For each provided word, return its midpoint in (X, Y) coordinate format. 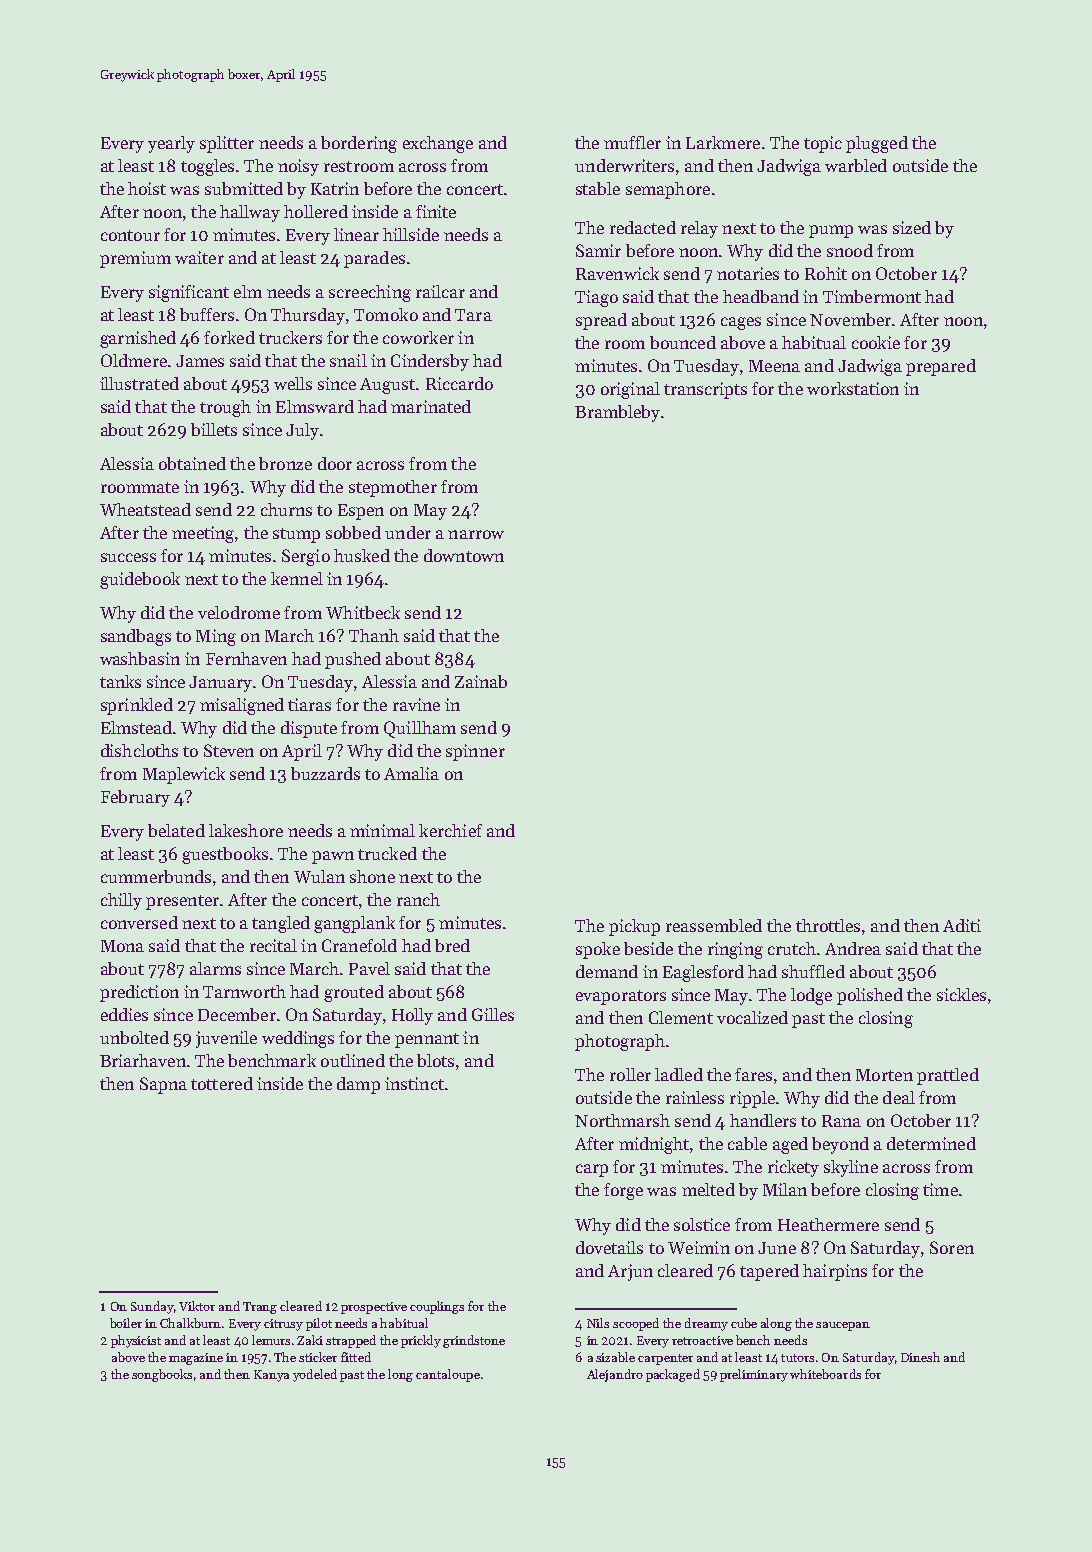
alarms (215, 968)
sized (912, 227)
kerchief (450, 830)
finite (436, 211)
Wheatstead (145, 509)
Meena (774, 366)
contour (130, 235)
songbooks (162, 1375)
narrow (476, 534)
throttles (828, 925)
